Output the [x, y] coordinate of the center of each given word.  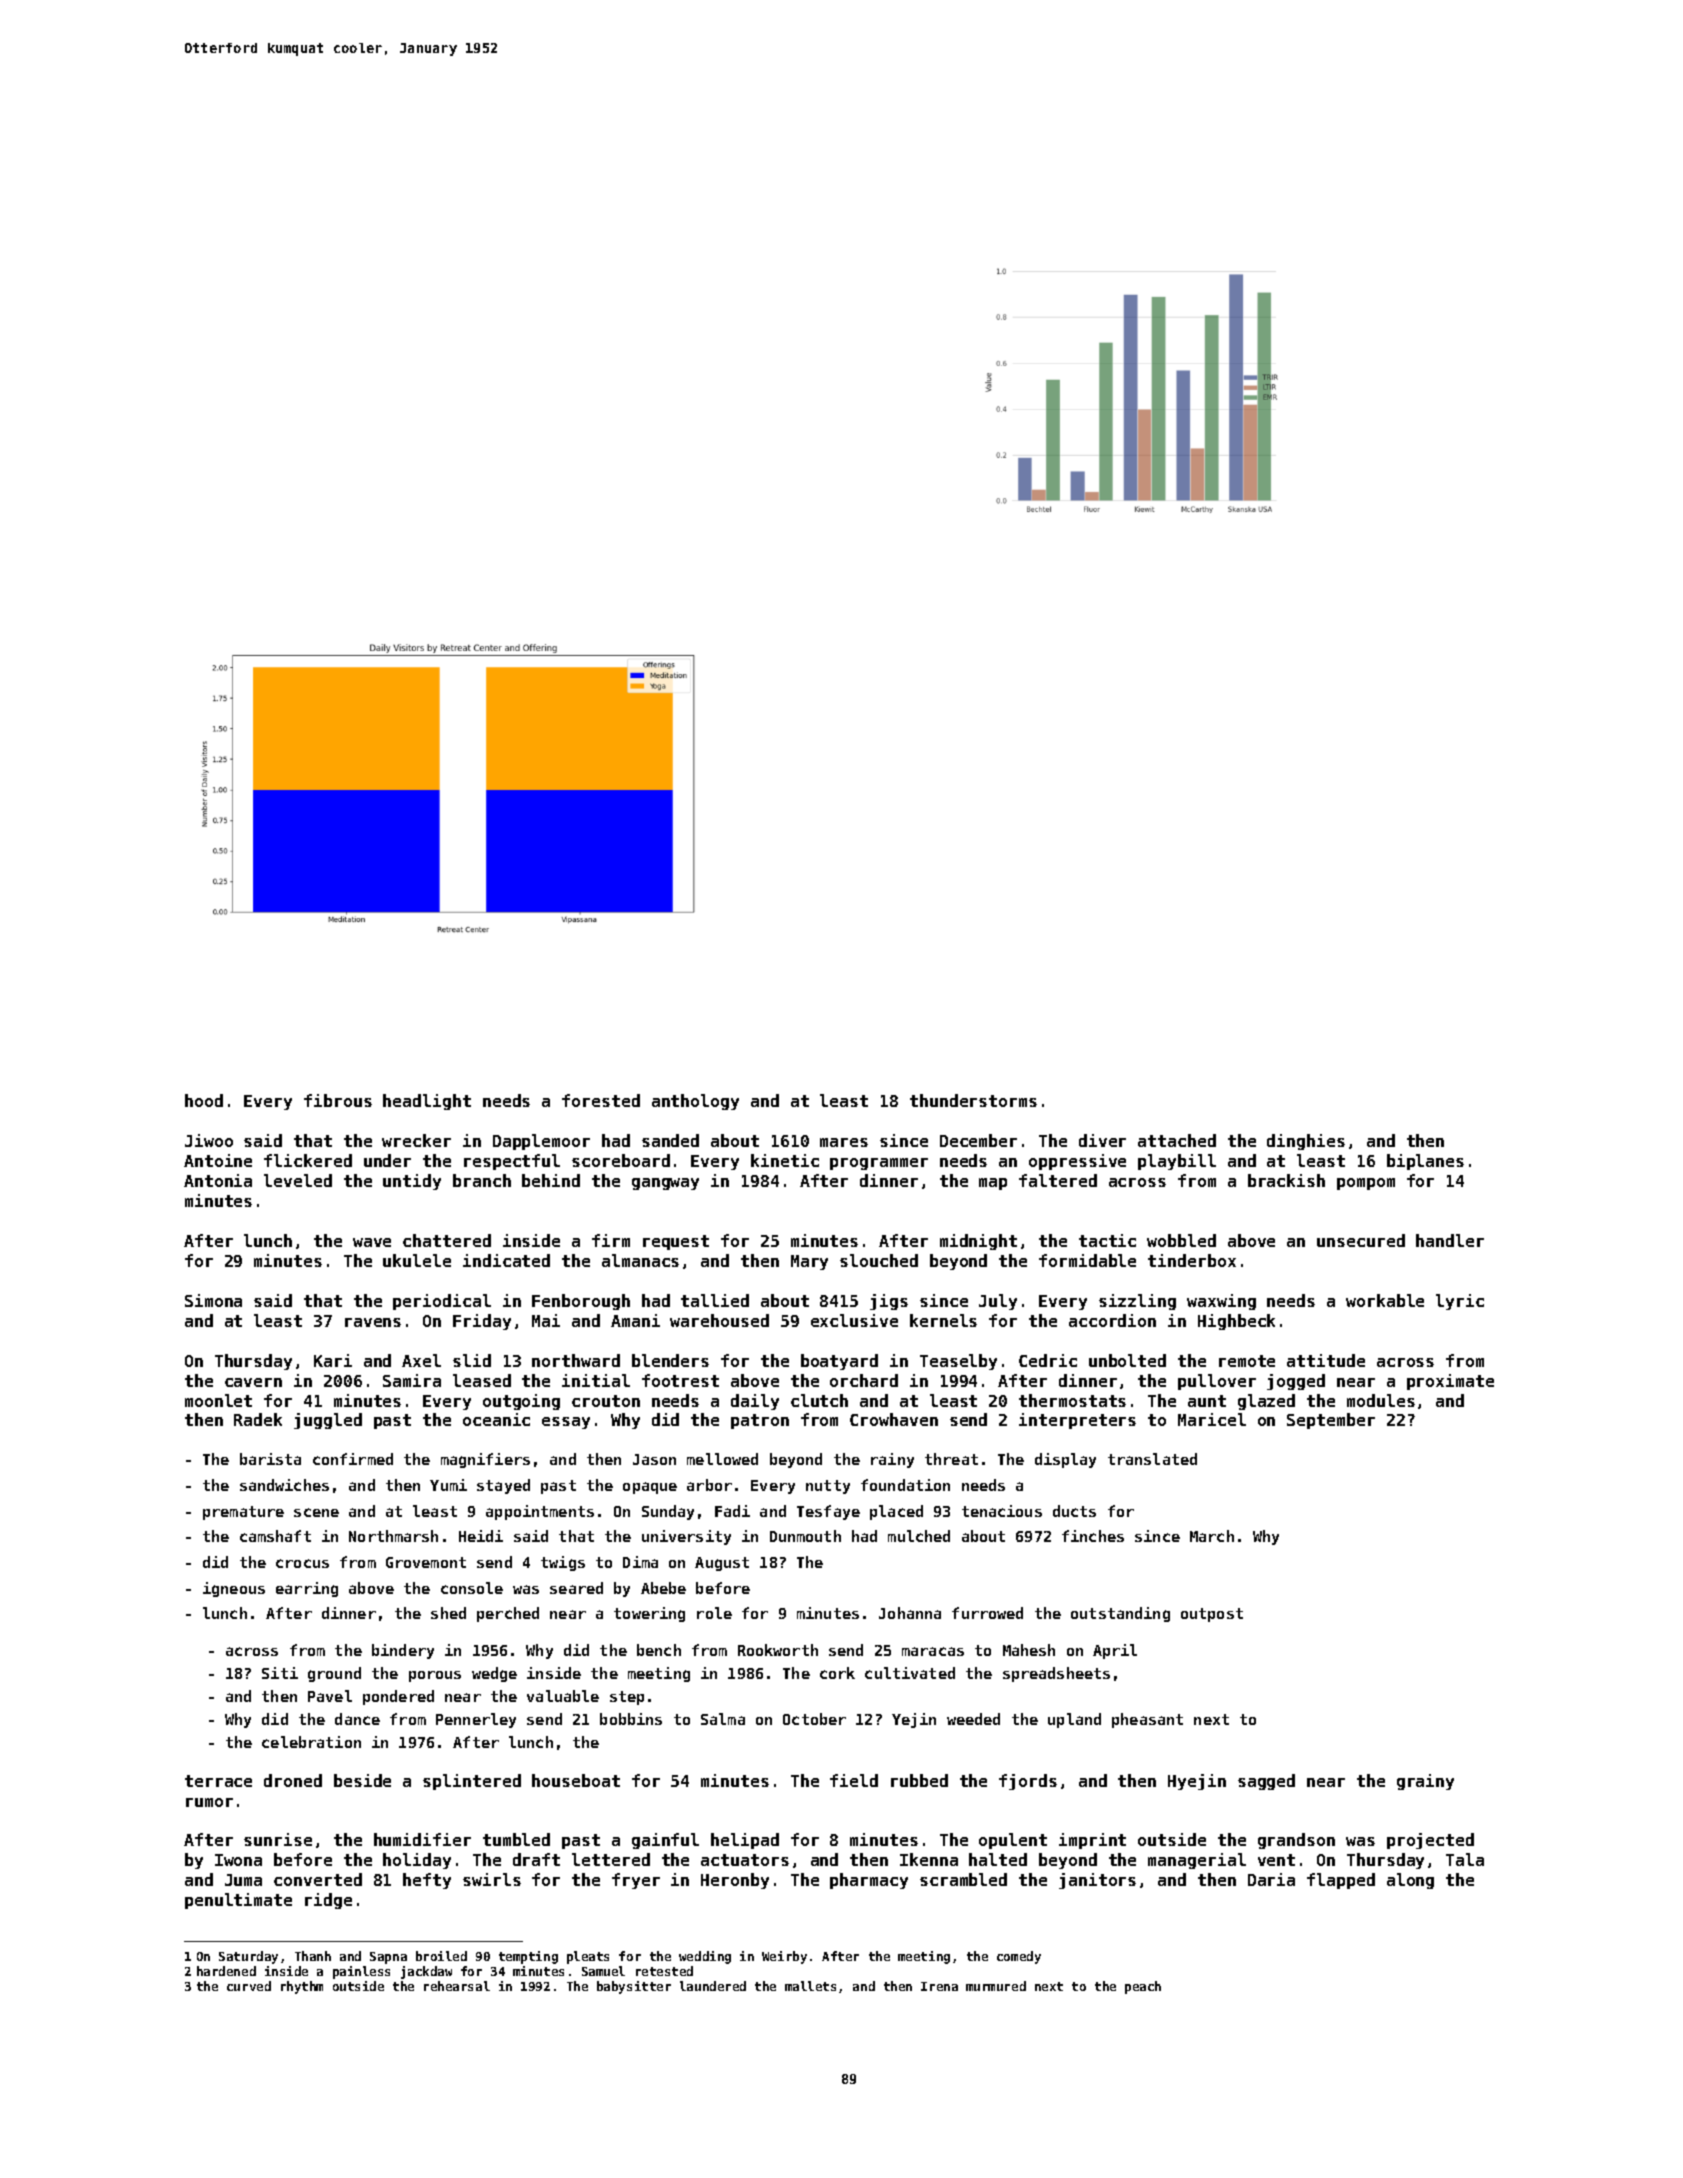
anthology [695, 1102]
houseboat [576, 1780]
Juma [243, 1880]
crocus [302, 1563]
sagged [1266, 1782]
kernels [943, 1320]
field [854, 1780]
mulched [919, 1536]
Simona [213, 1300]
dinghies [1306, 1142]
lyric [1460, 1302]
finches [1093, 1536]
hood [204, 1100]
